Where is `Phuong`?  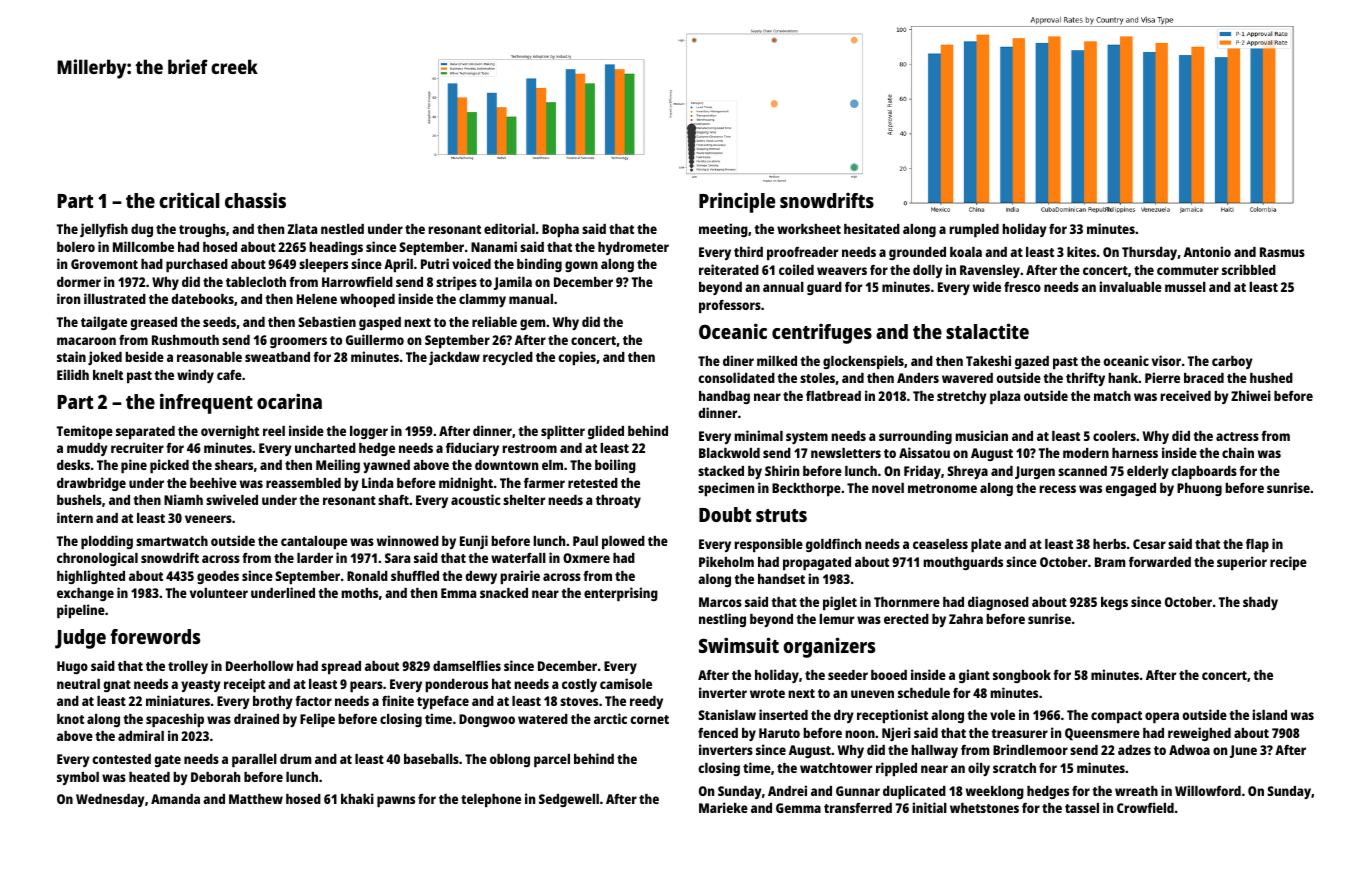
Phuong is located at coordinates (1199, 489).
